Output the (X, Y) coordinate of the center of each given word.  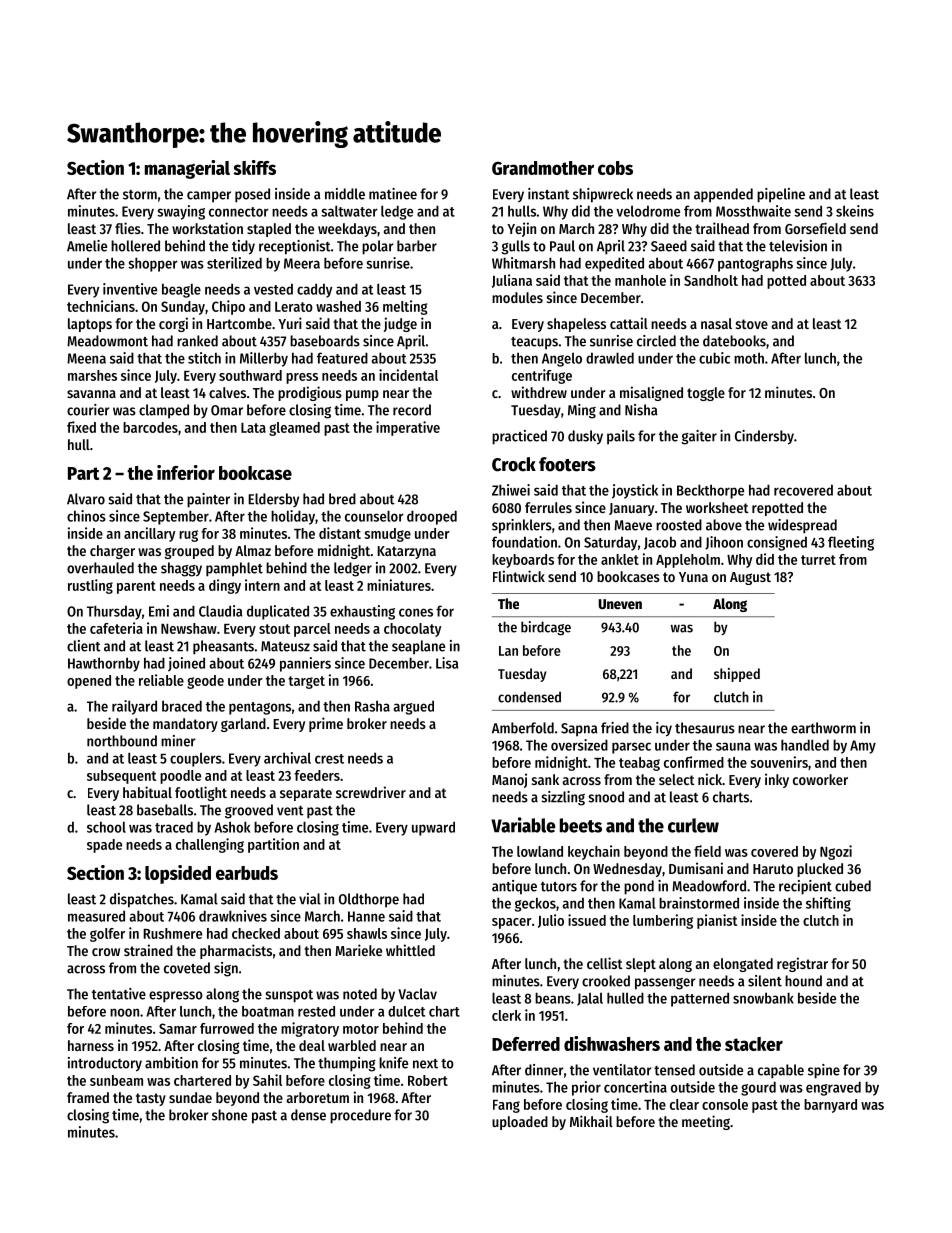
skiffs (254, 167)
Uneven (620, 604)
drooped (432, 517)
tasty (151, 1099)
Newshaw (189, 628)
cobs (615, 168)
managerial (187, 169)
